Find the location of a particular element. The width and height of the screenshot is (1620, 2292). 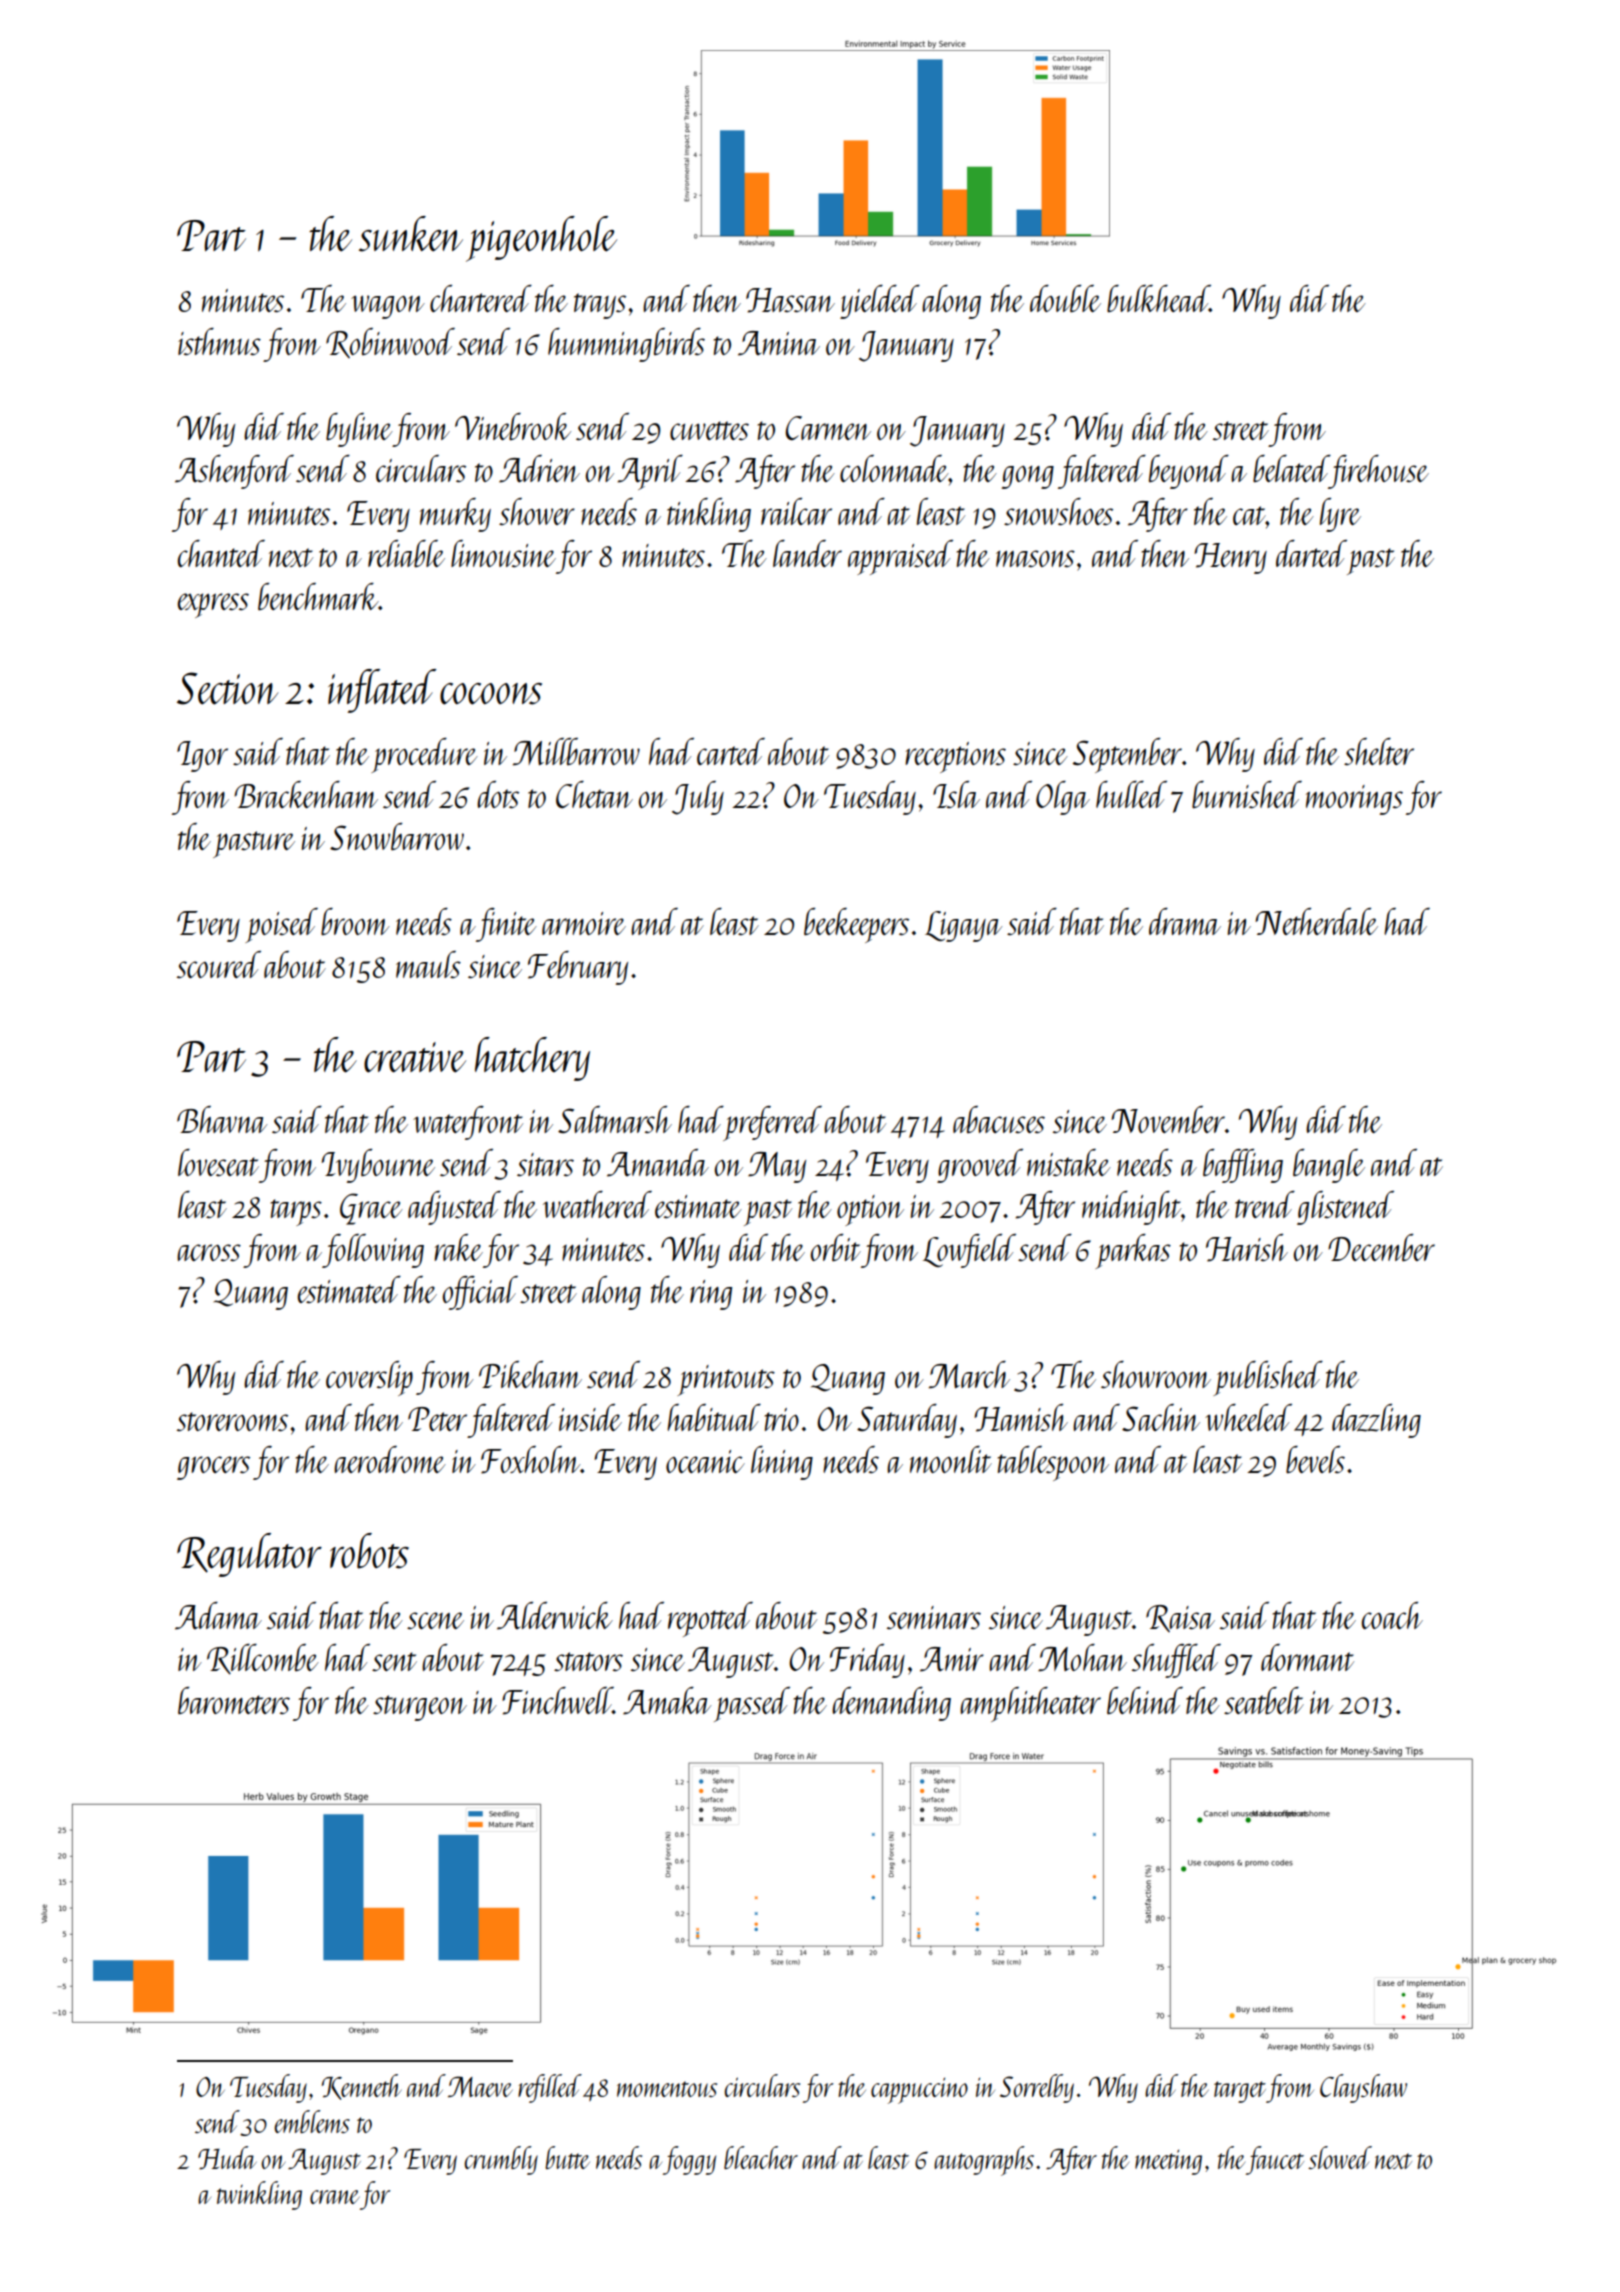

sunken is located at coordinates (411, 234).
